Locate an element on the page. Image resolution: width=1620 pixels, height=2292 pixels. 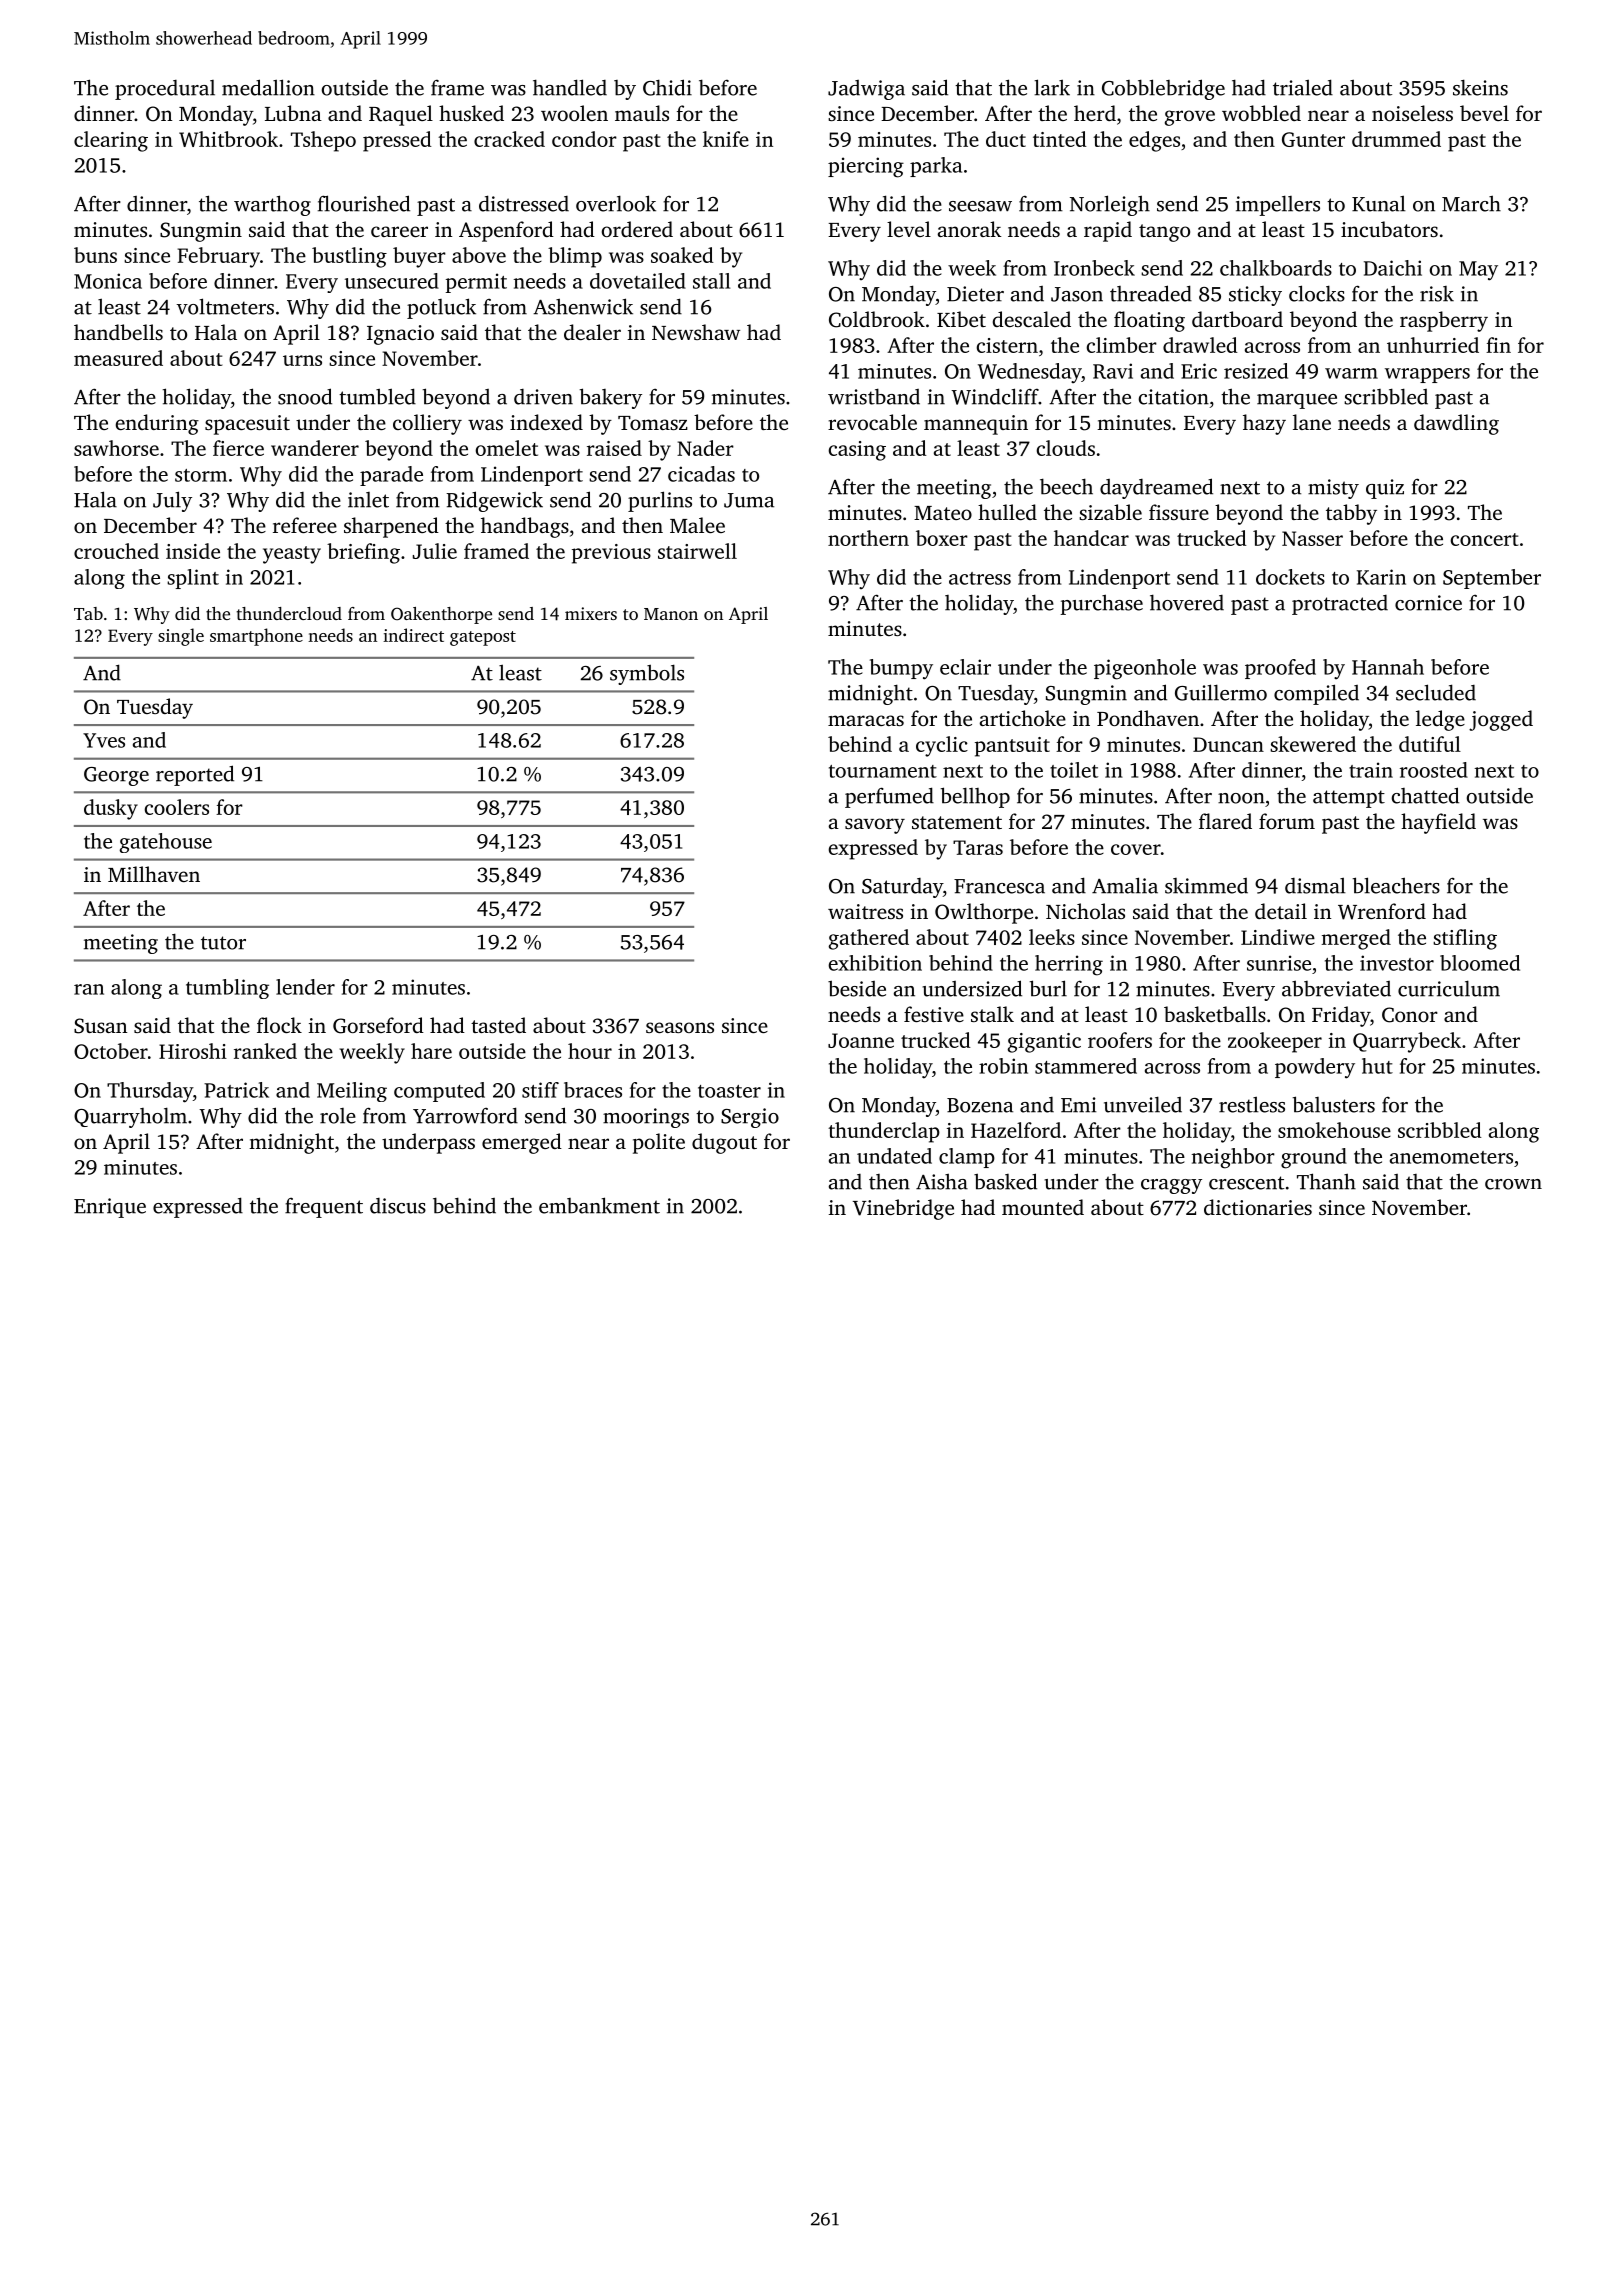
Vinebridge is located at coordinates (903, 1209).
